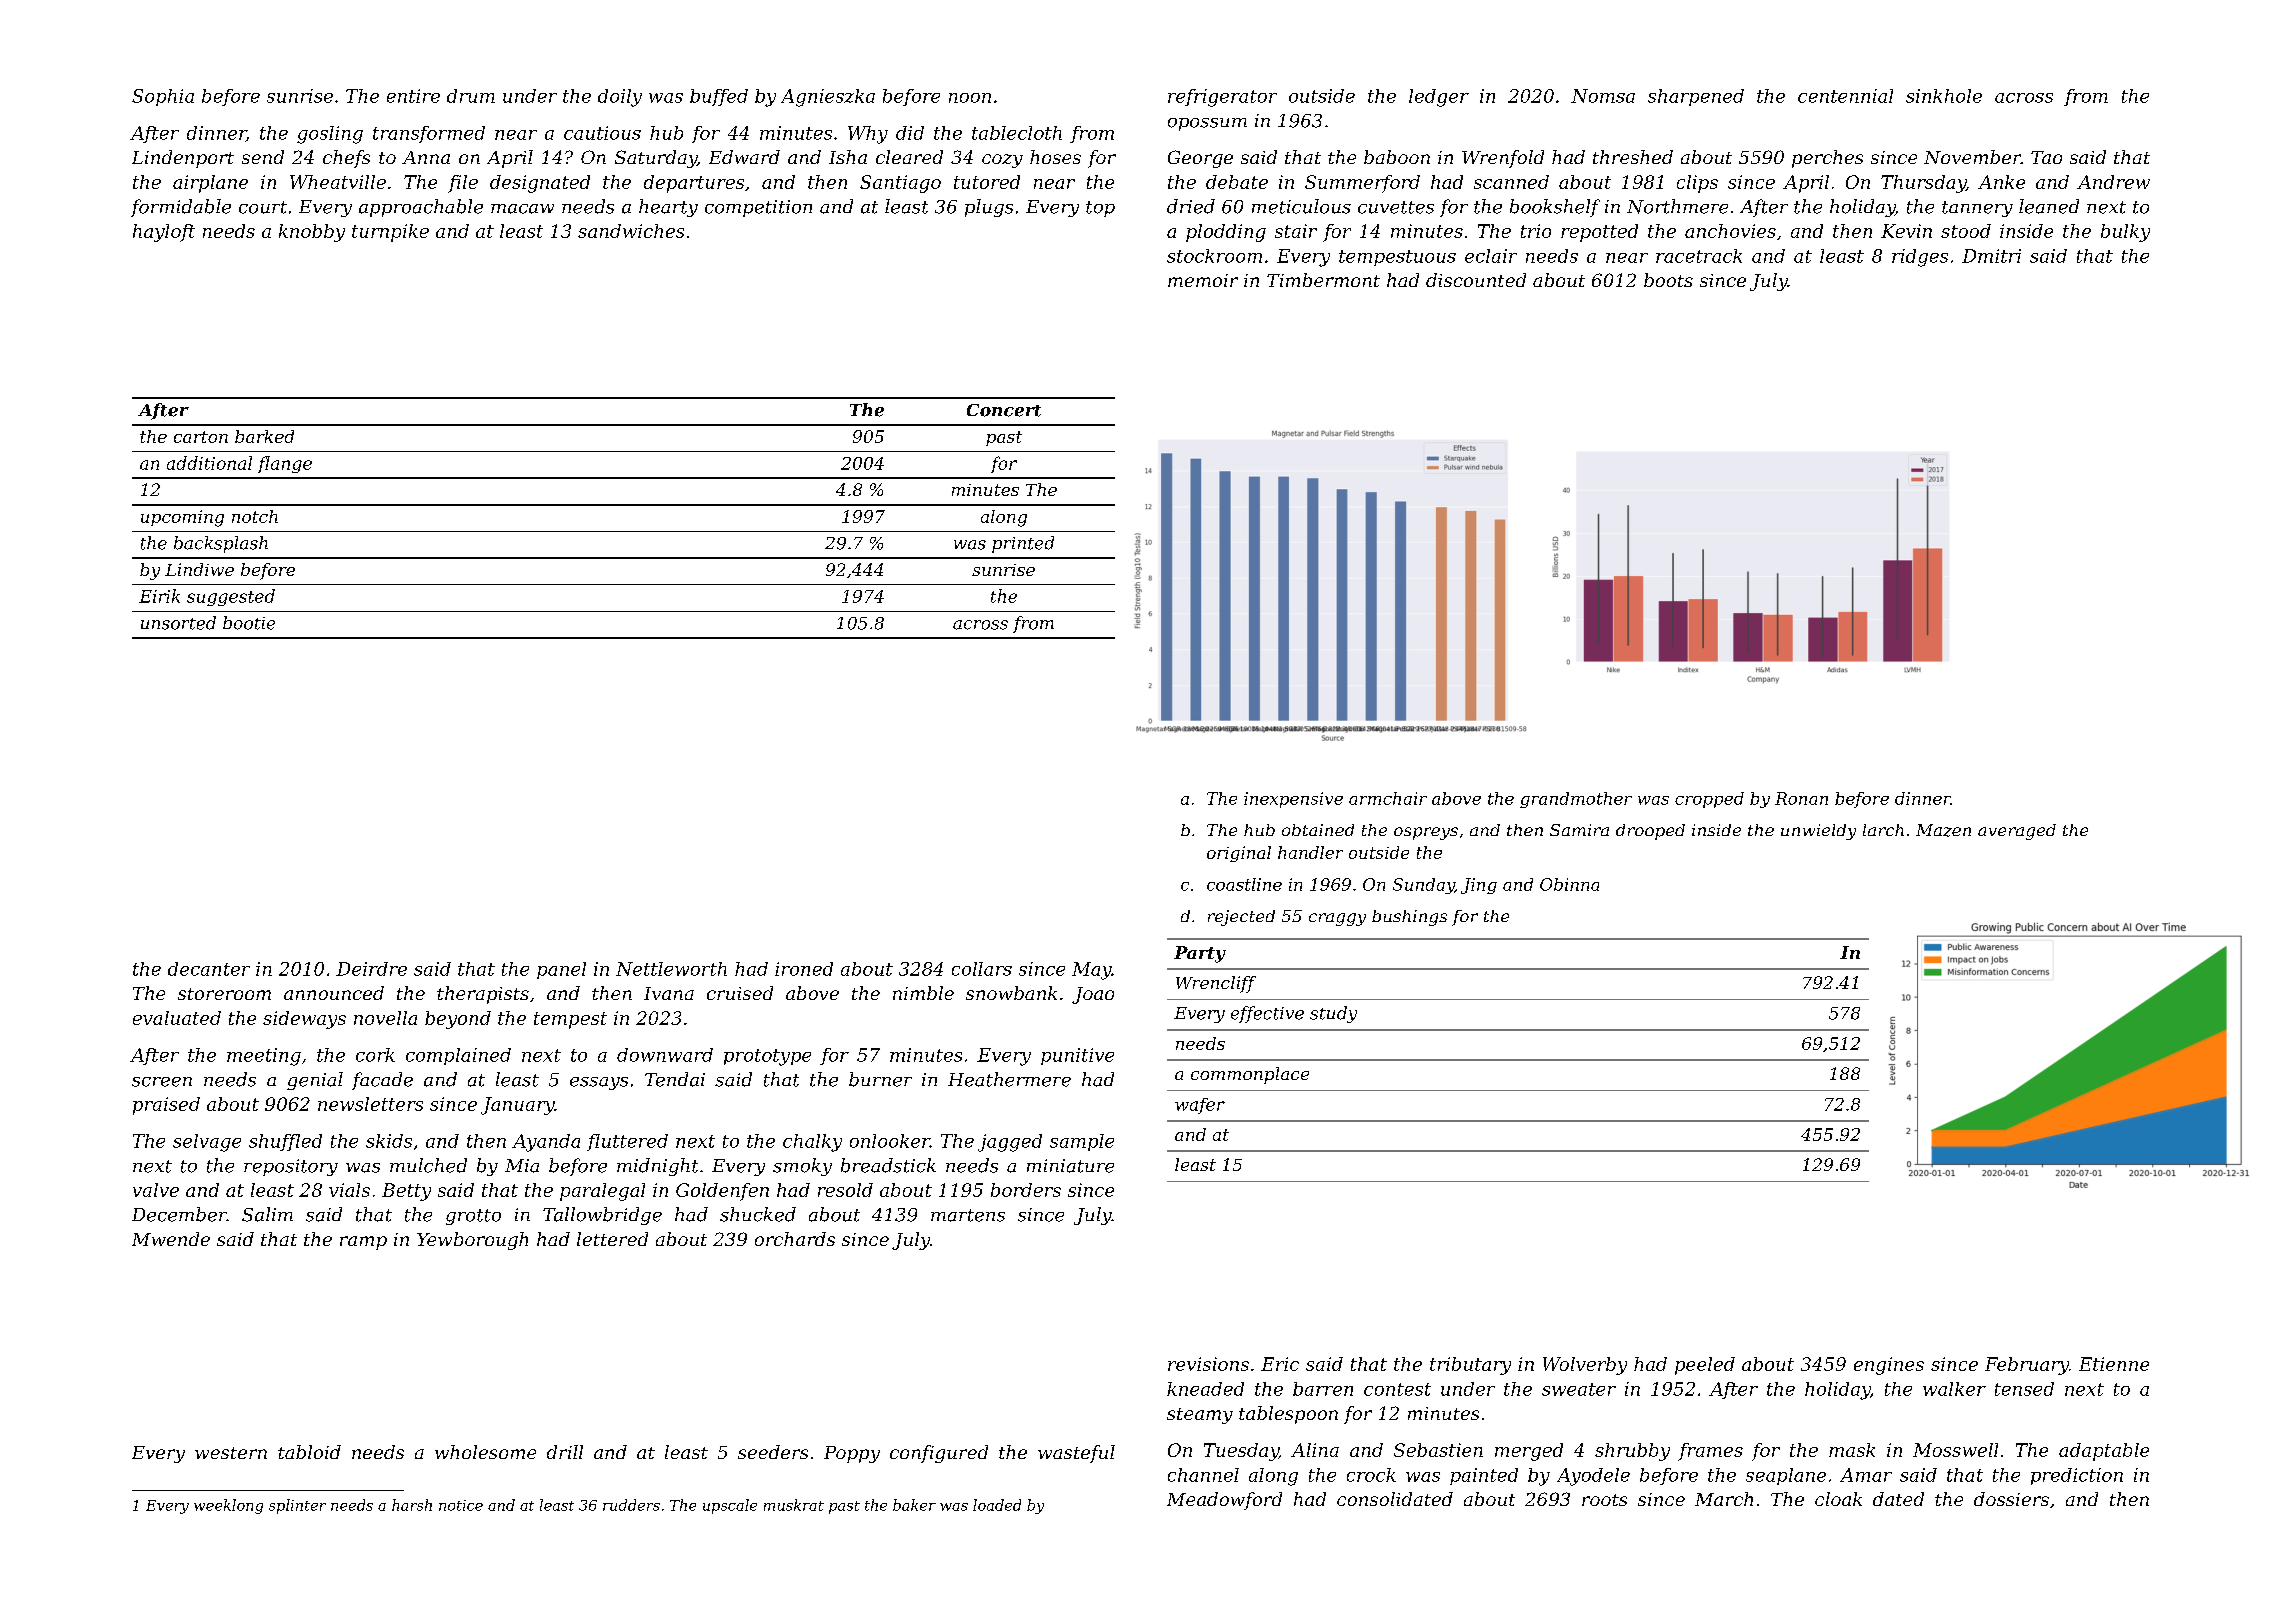 The height and width of the screenshot is (1614, 2282). What do you see at coordinates (1362, 184) in the screenshot?
I see `Summerford` at bounding box center [1362, 184].
